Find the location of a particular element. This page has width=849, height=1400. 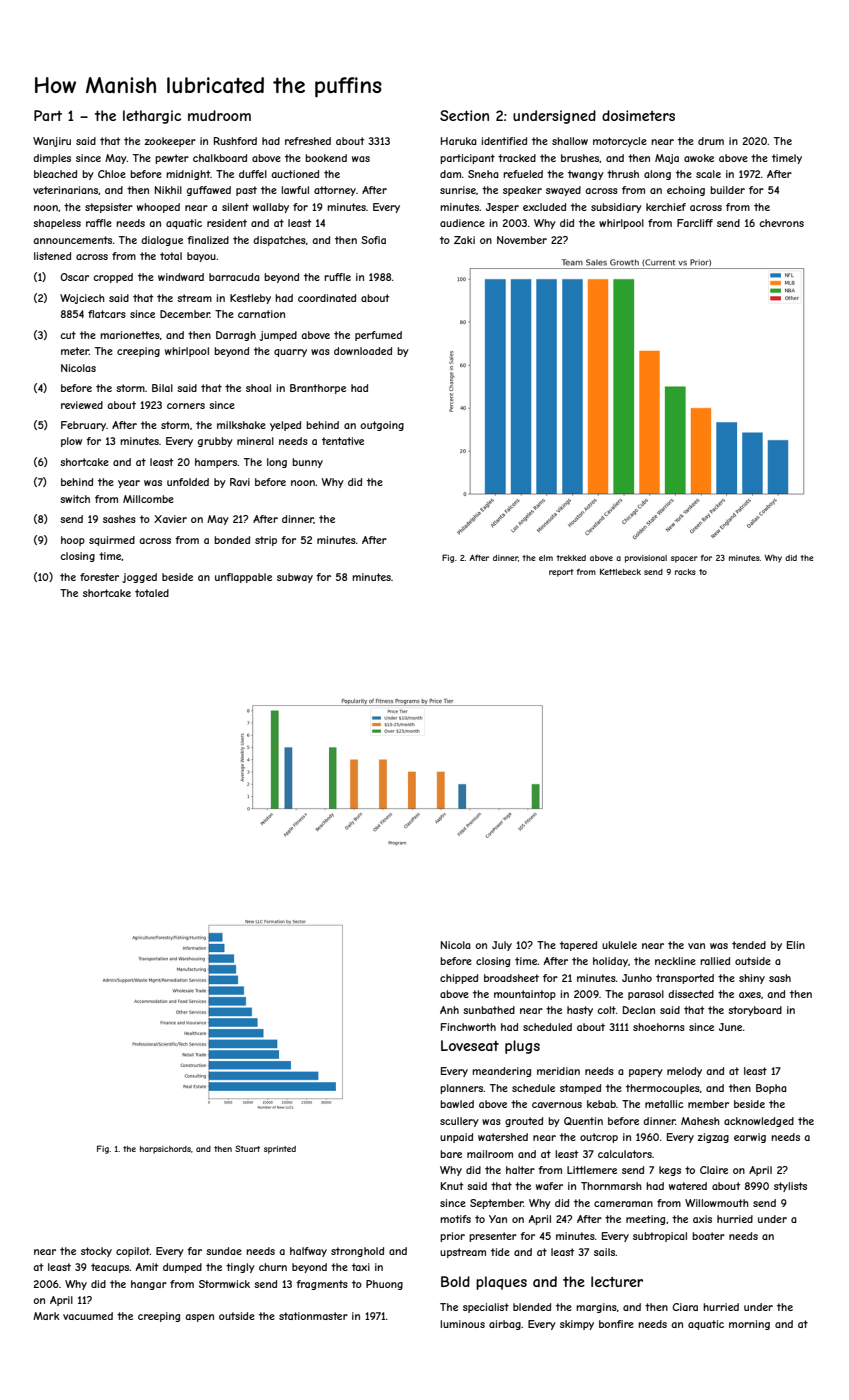

aspen is located at coordinates (199, 1318).
